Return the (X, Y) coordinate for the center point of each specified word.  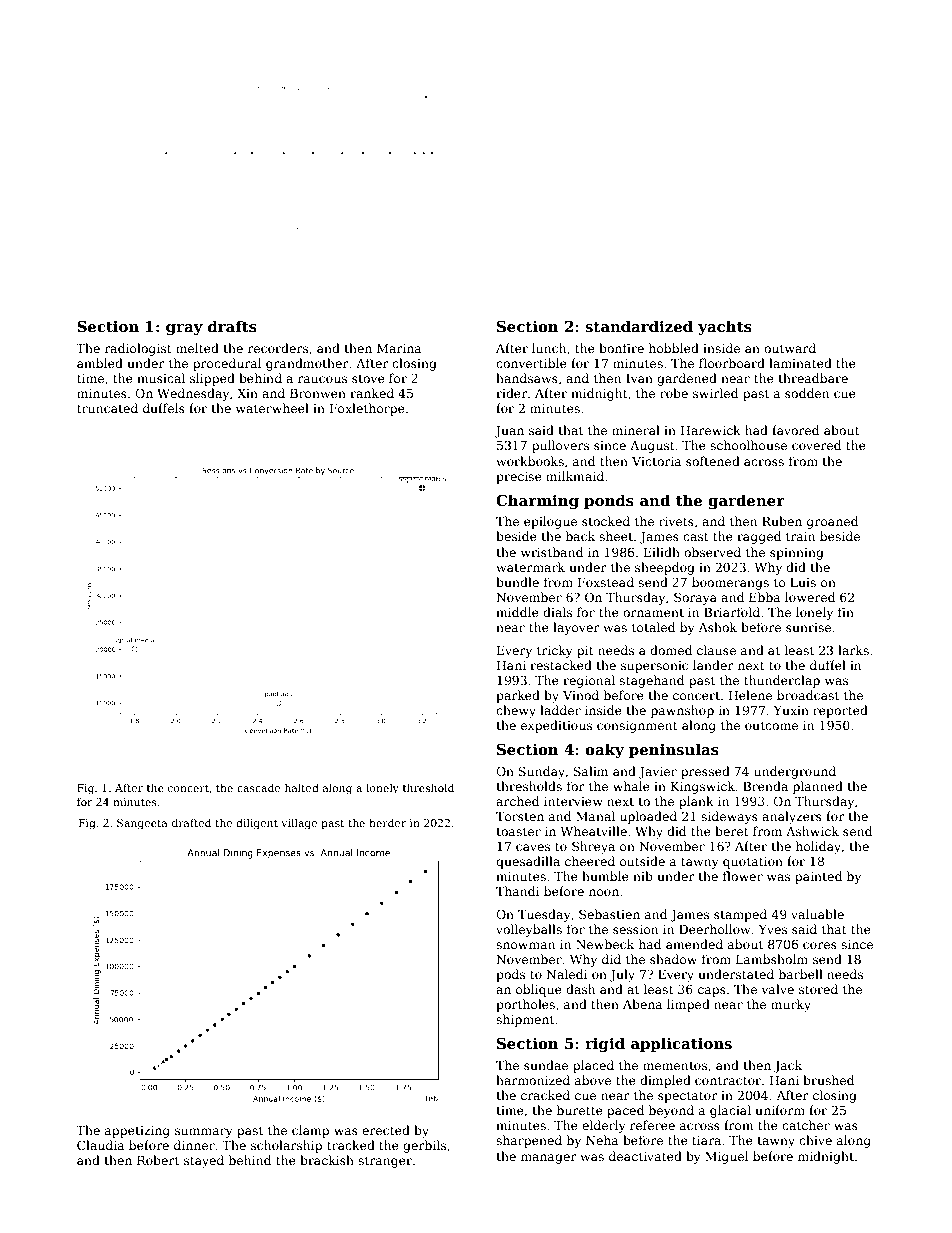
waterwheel (272, 408)
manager (549, 1159)
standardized (639, 326)
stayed (204, 1161)
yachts (725, 327)
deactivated (645, 1156)
